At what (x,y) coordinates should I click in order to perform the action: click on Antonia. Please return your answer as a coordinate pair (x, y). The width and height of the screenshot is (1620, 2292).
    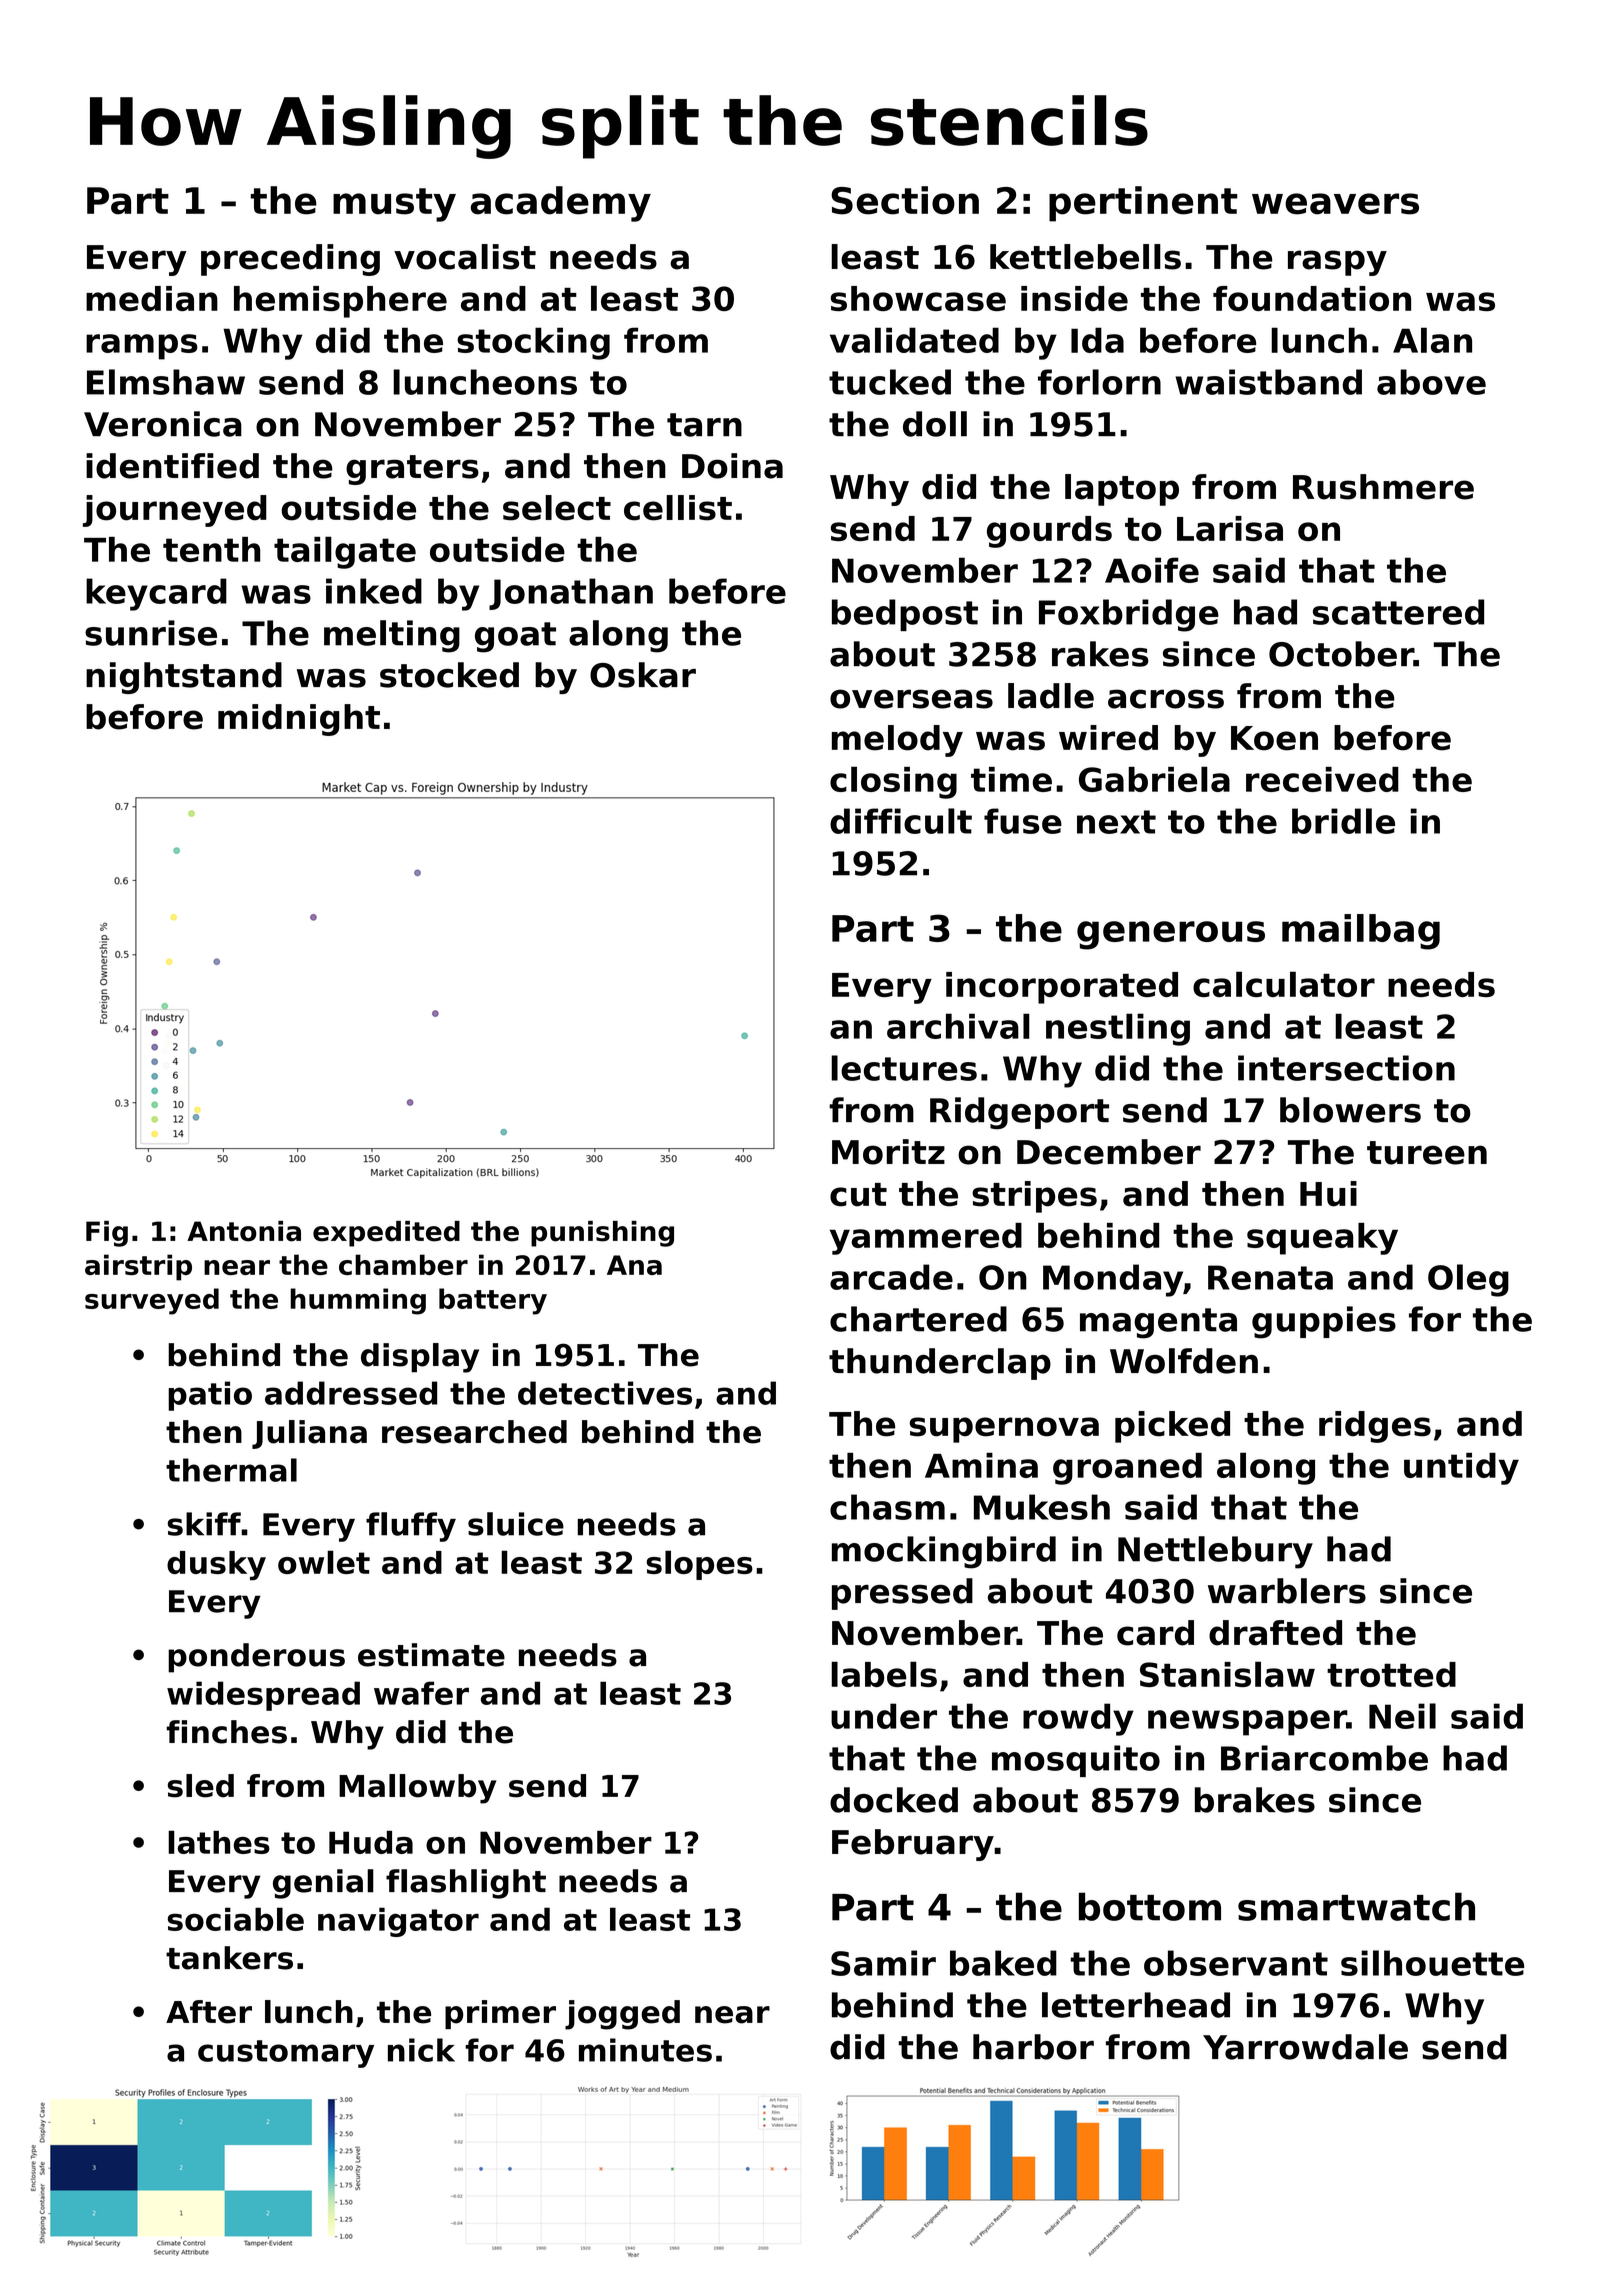
    Looking at the image, I should click on (244, 1231).
